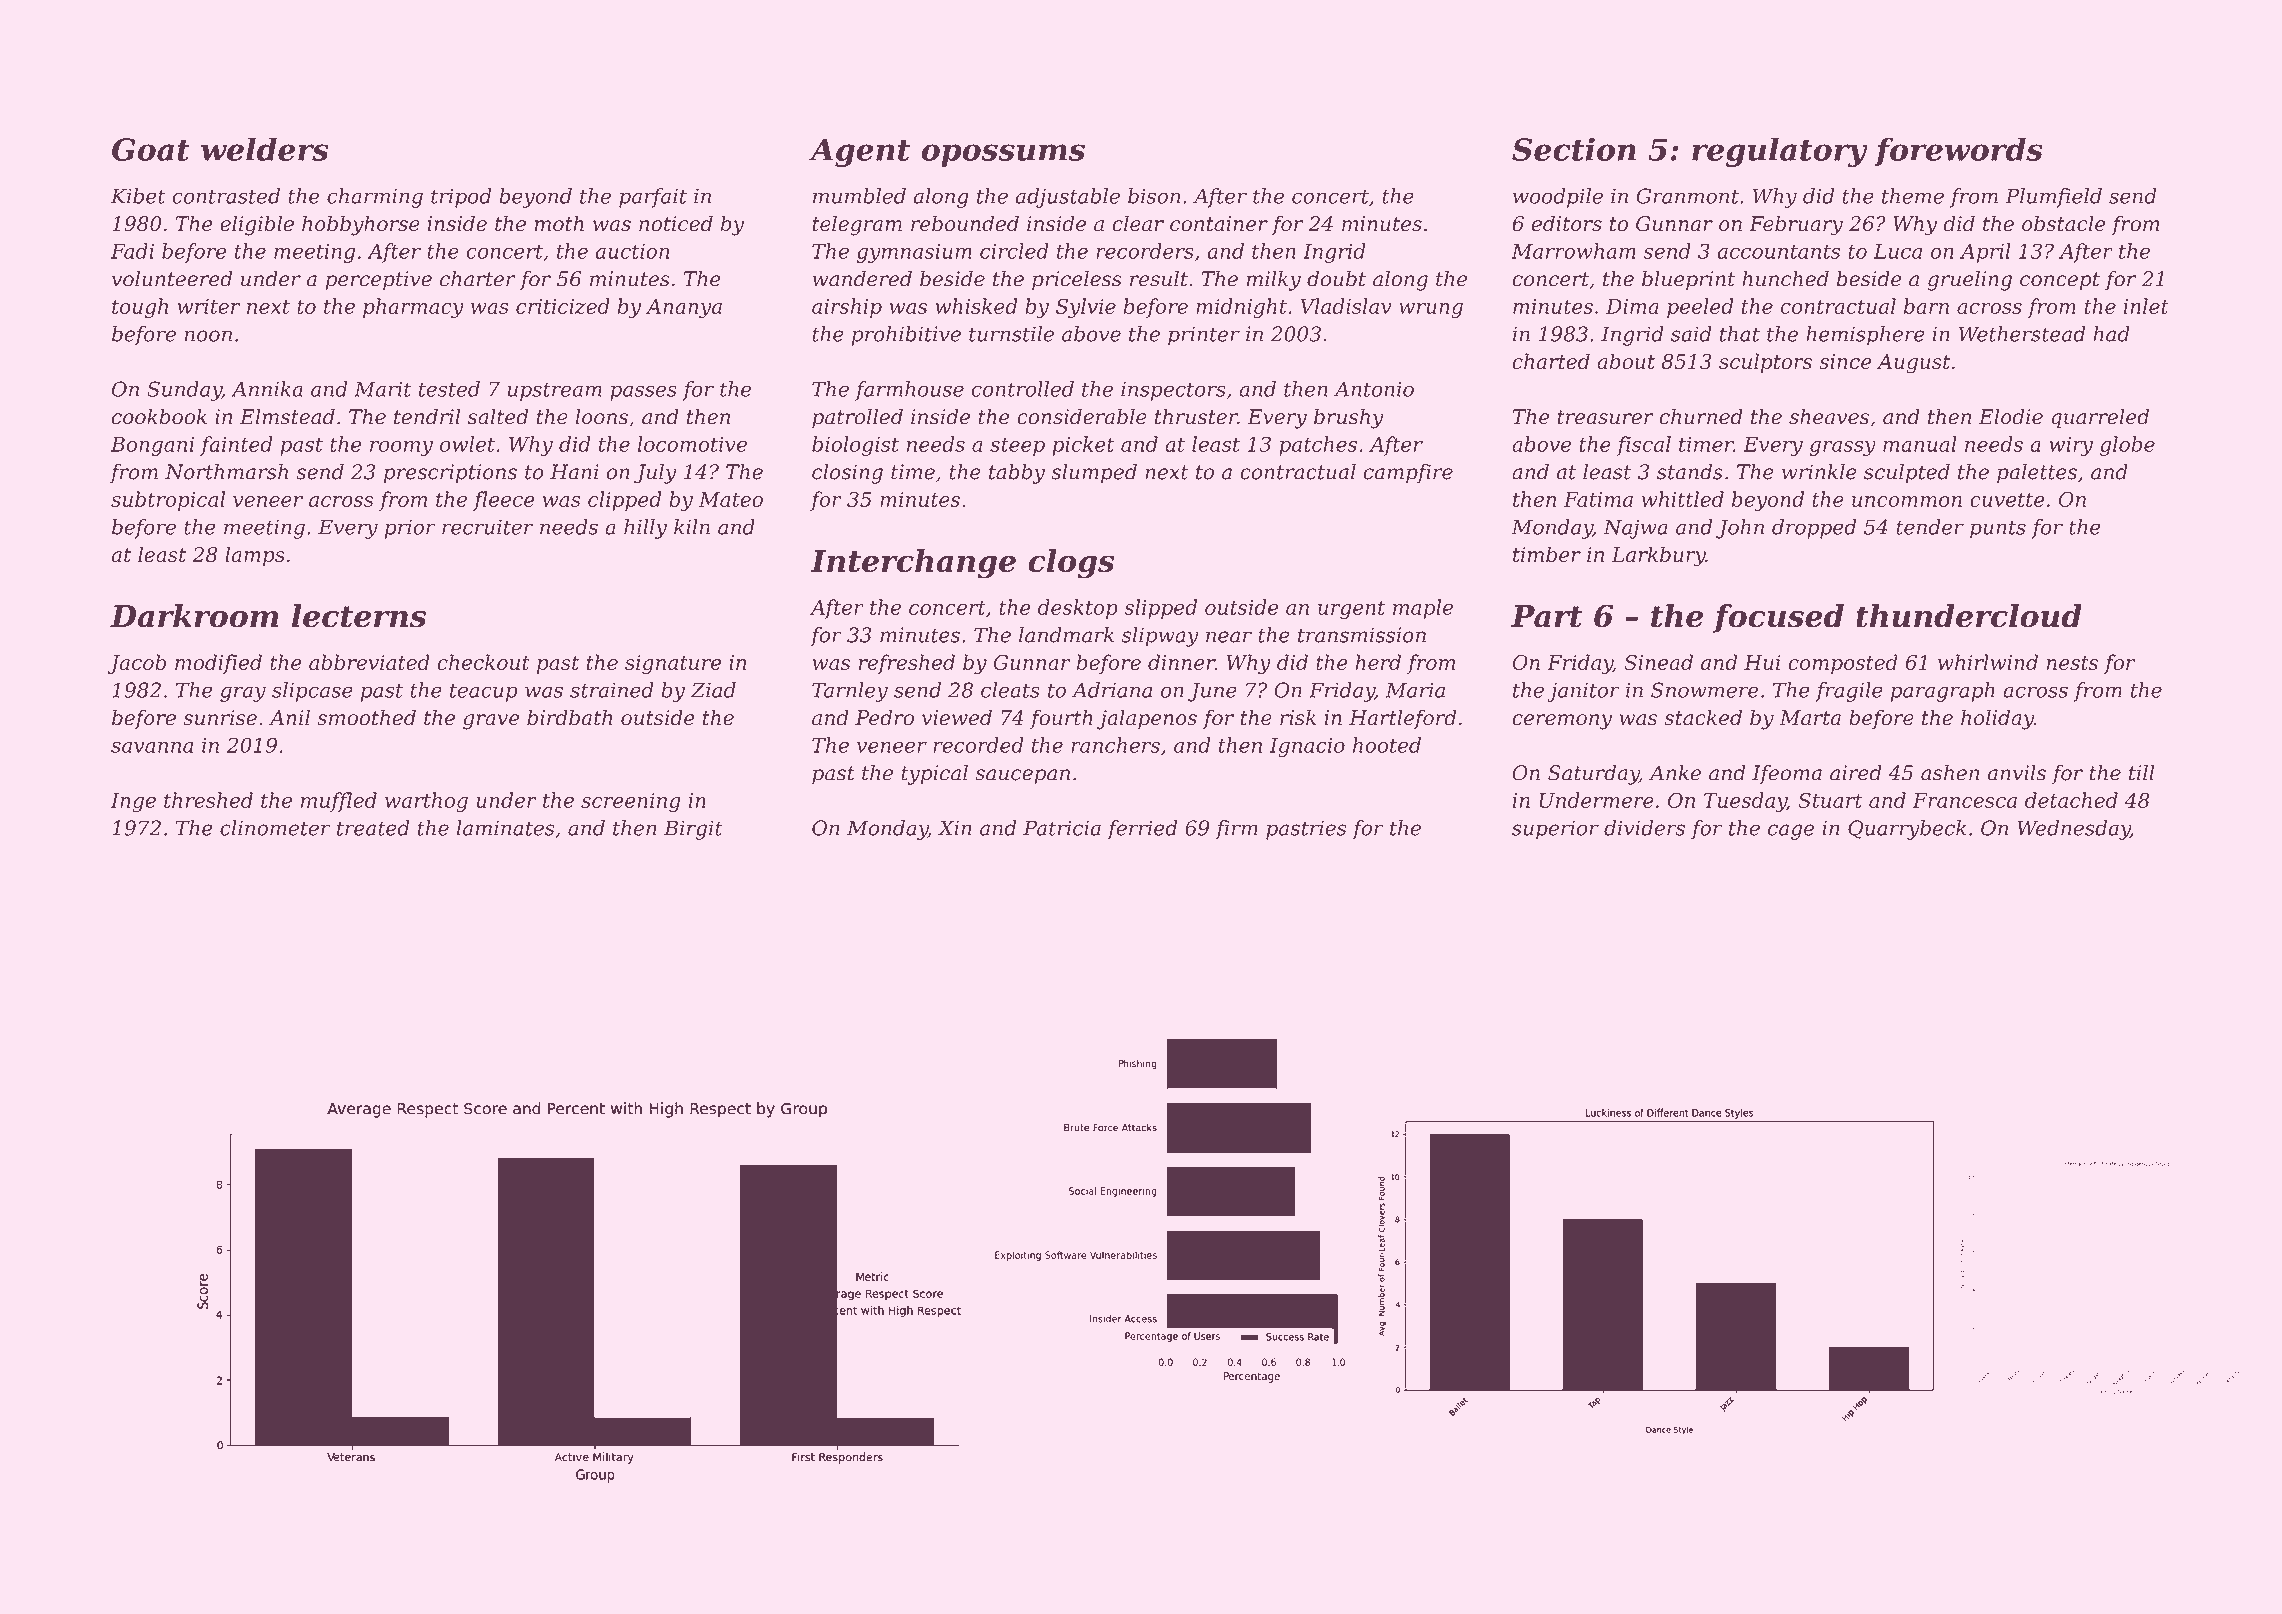 Image resolution: width=2282 pixels, height=1614 pixels. What do you see at coordinates (255, 556) in the page?
I see `lamps` at bounding box center [255, 556].
